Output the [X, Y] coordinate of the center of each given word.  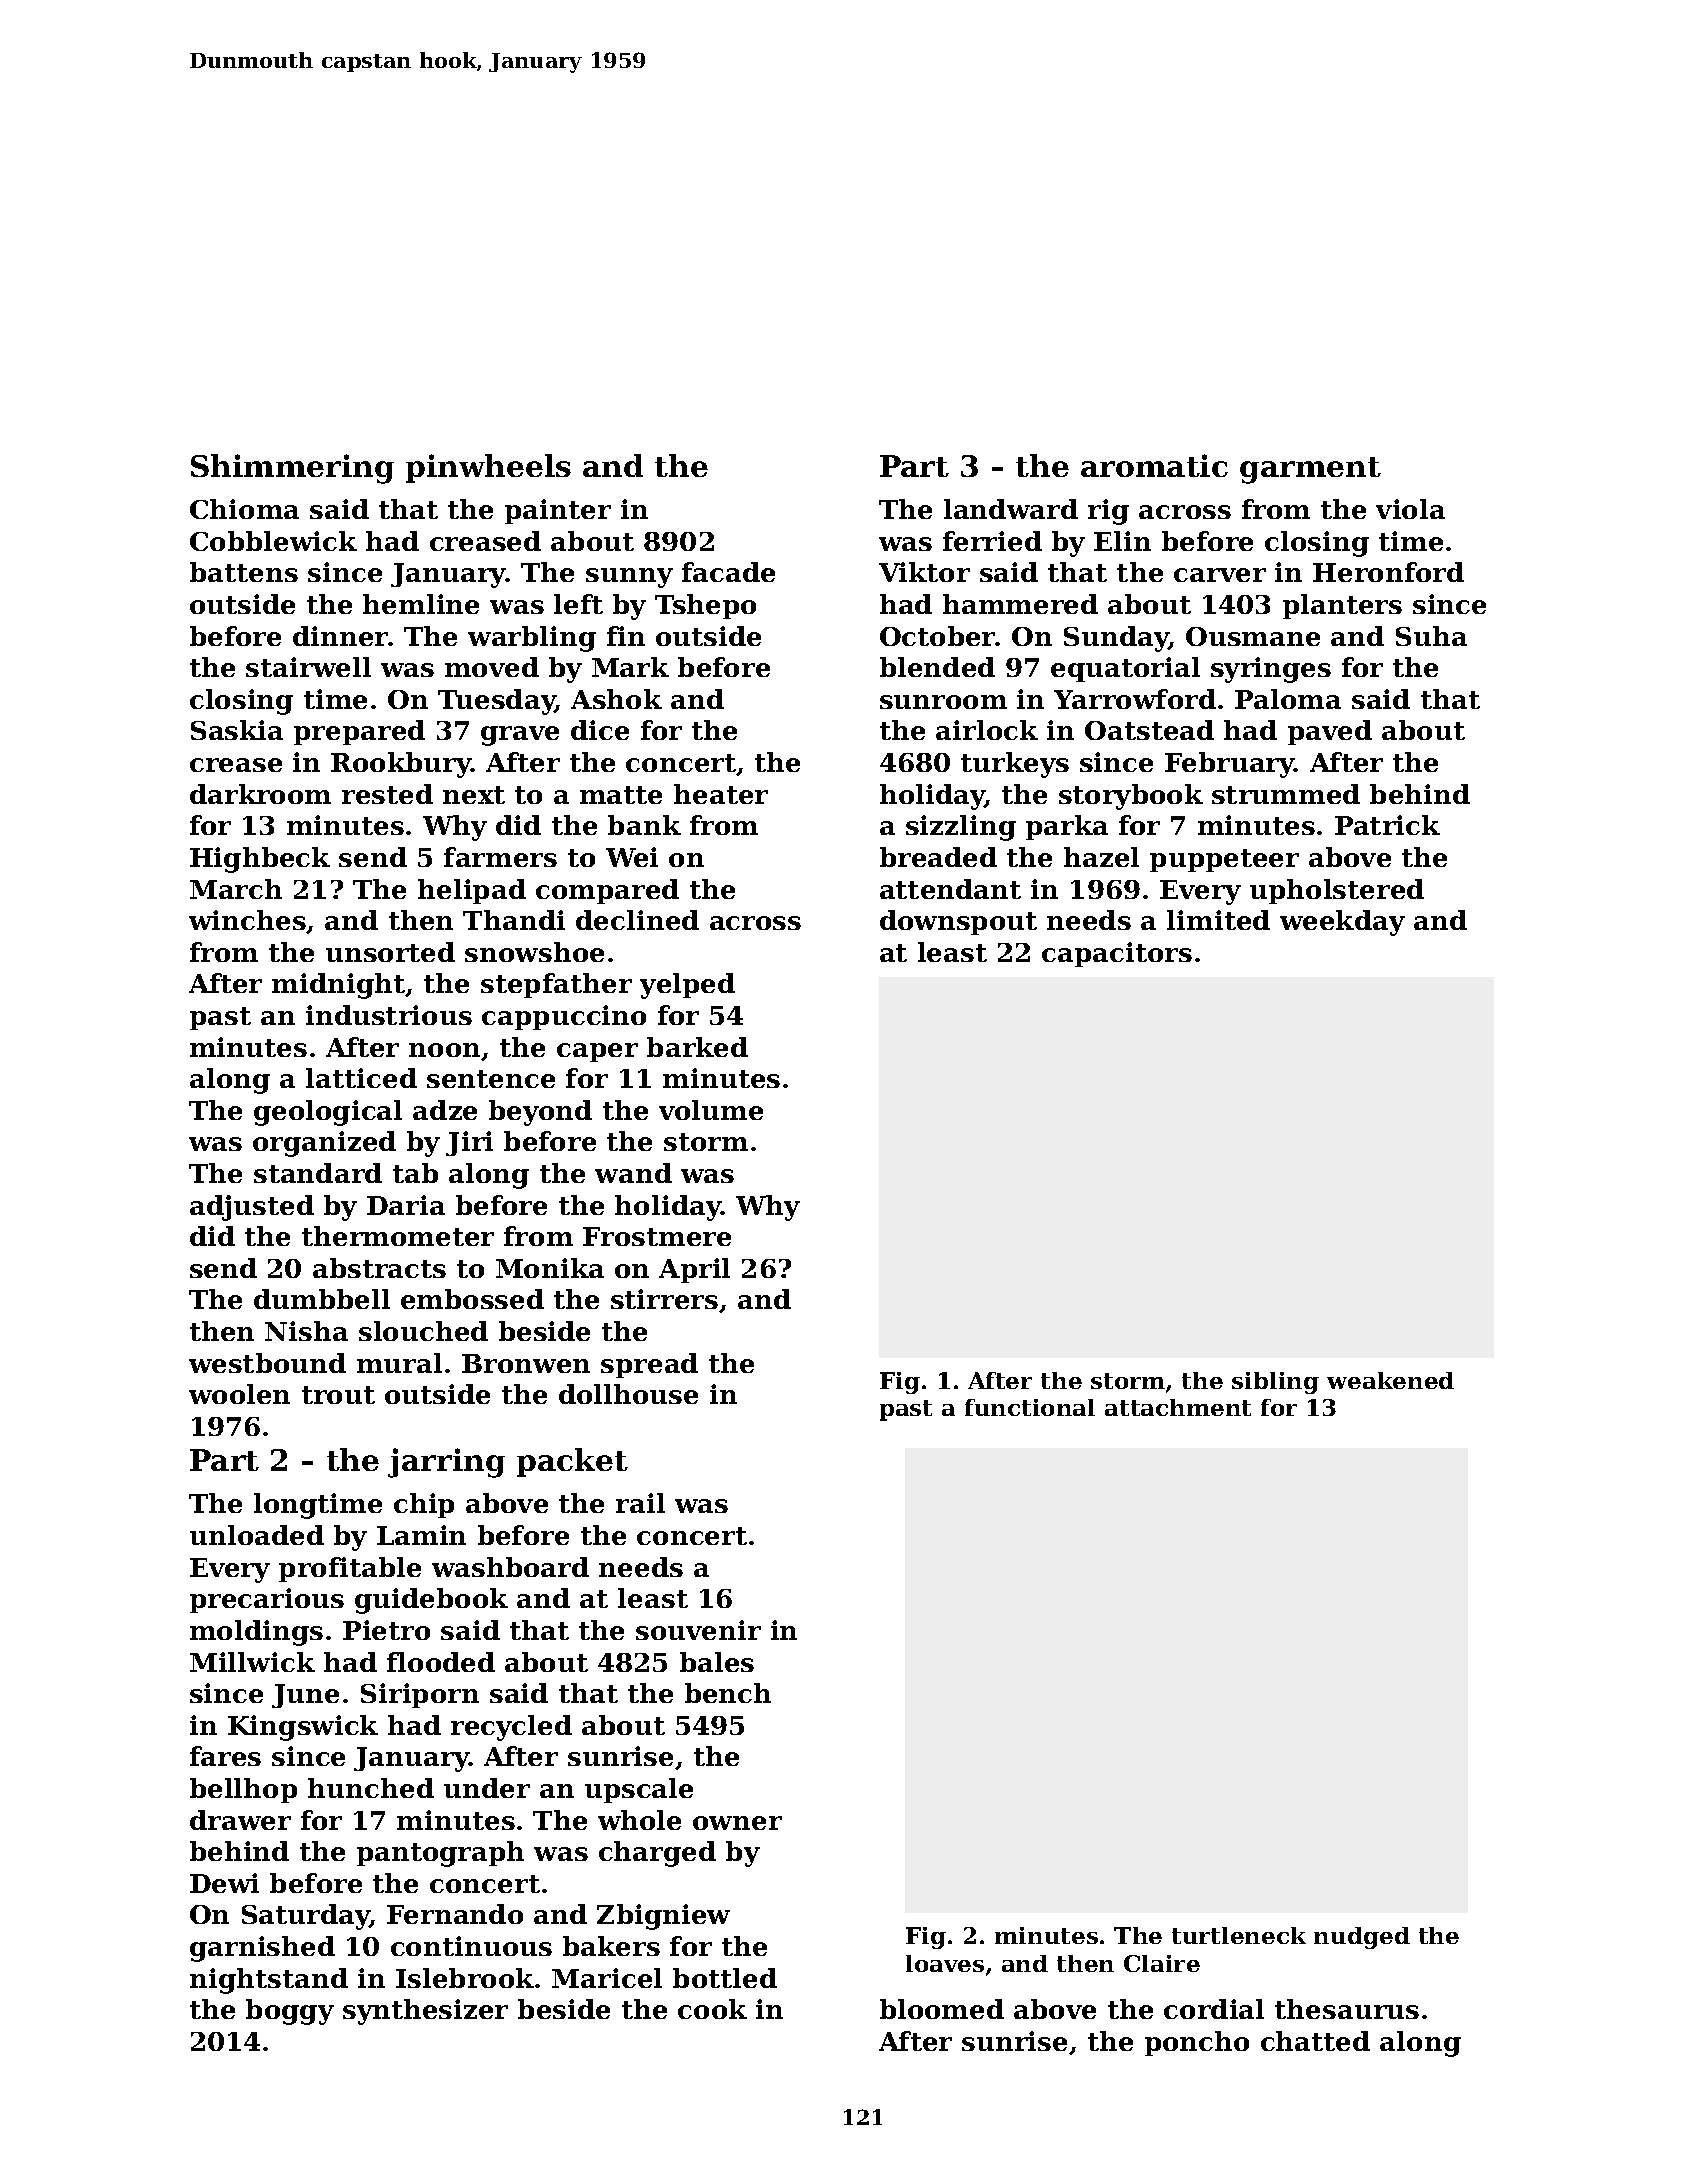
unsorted [390, 952]
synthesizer [425, 2012]
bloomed [942, 2009]
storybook [1131, 797]
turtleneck [1239, 1935]
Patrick [1387, 825]
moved [492, 667]
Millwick [252, 1662]
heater [721, 794]
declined [637, 920]
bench [728, 1693]
